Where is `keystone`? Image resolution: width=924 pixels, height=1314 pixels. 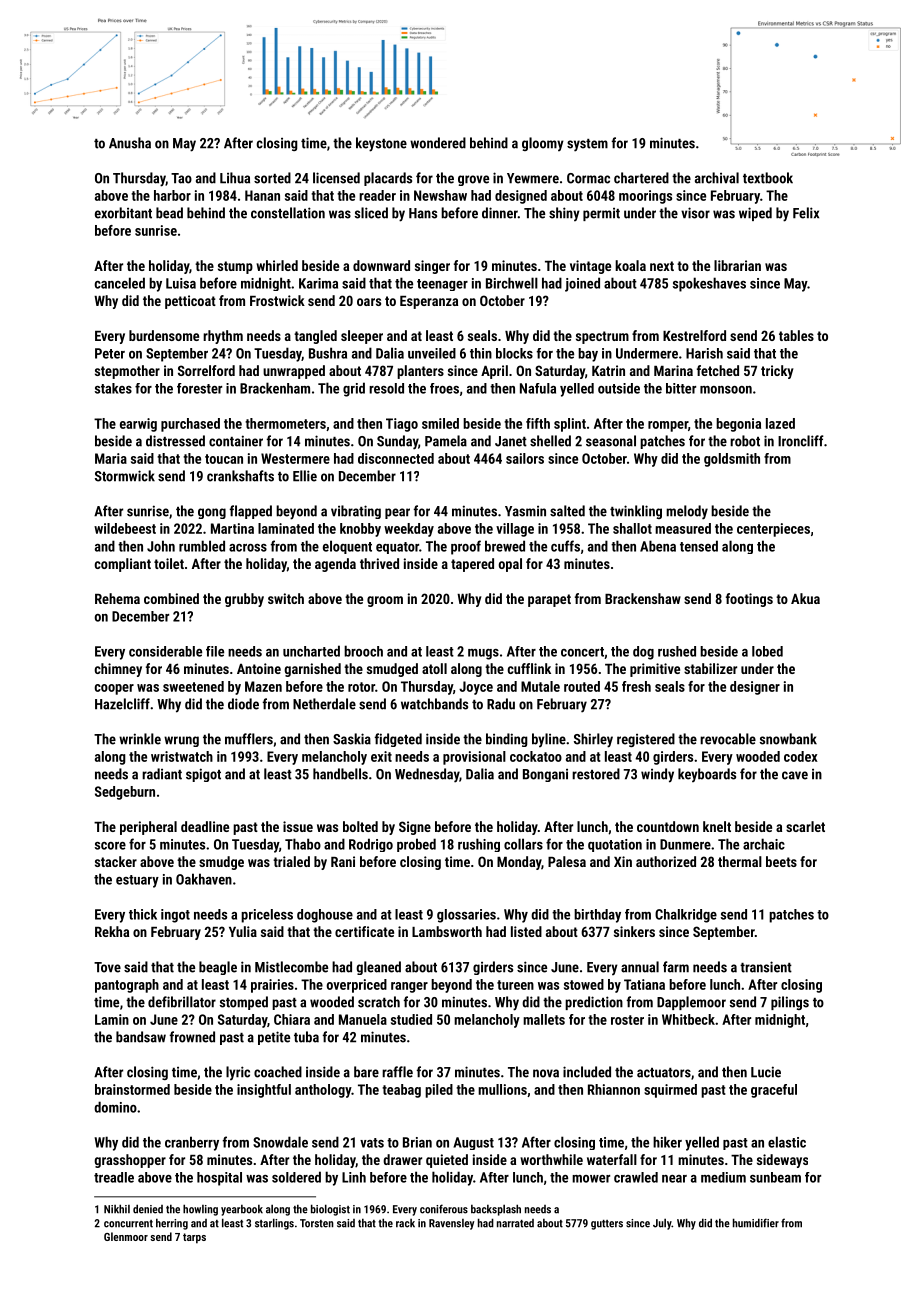 keystone is located at coordinates (381, 144).
